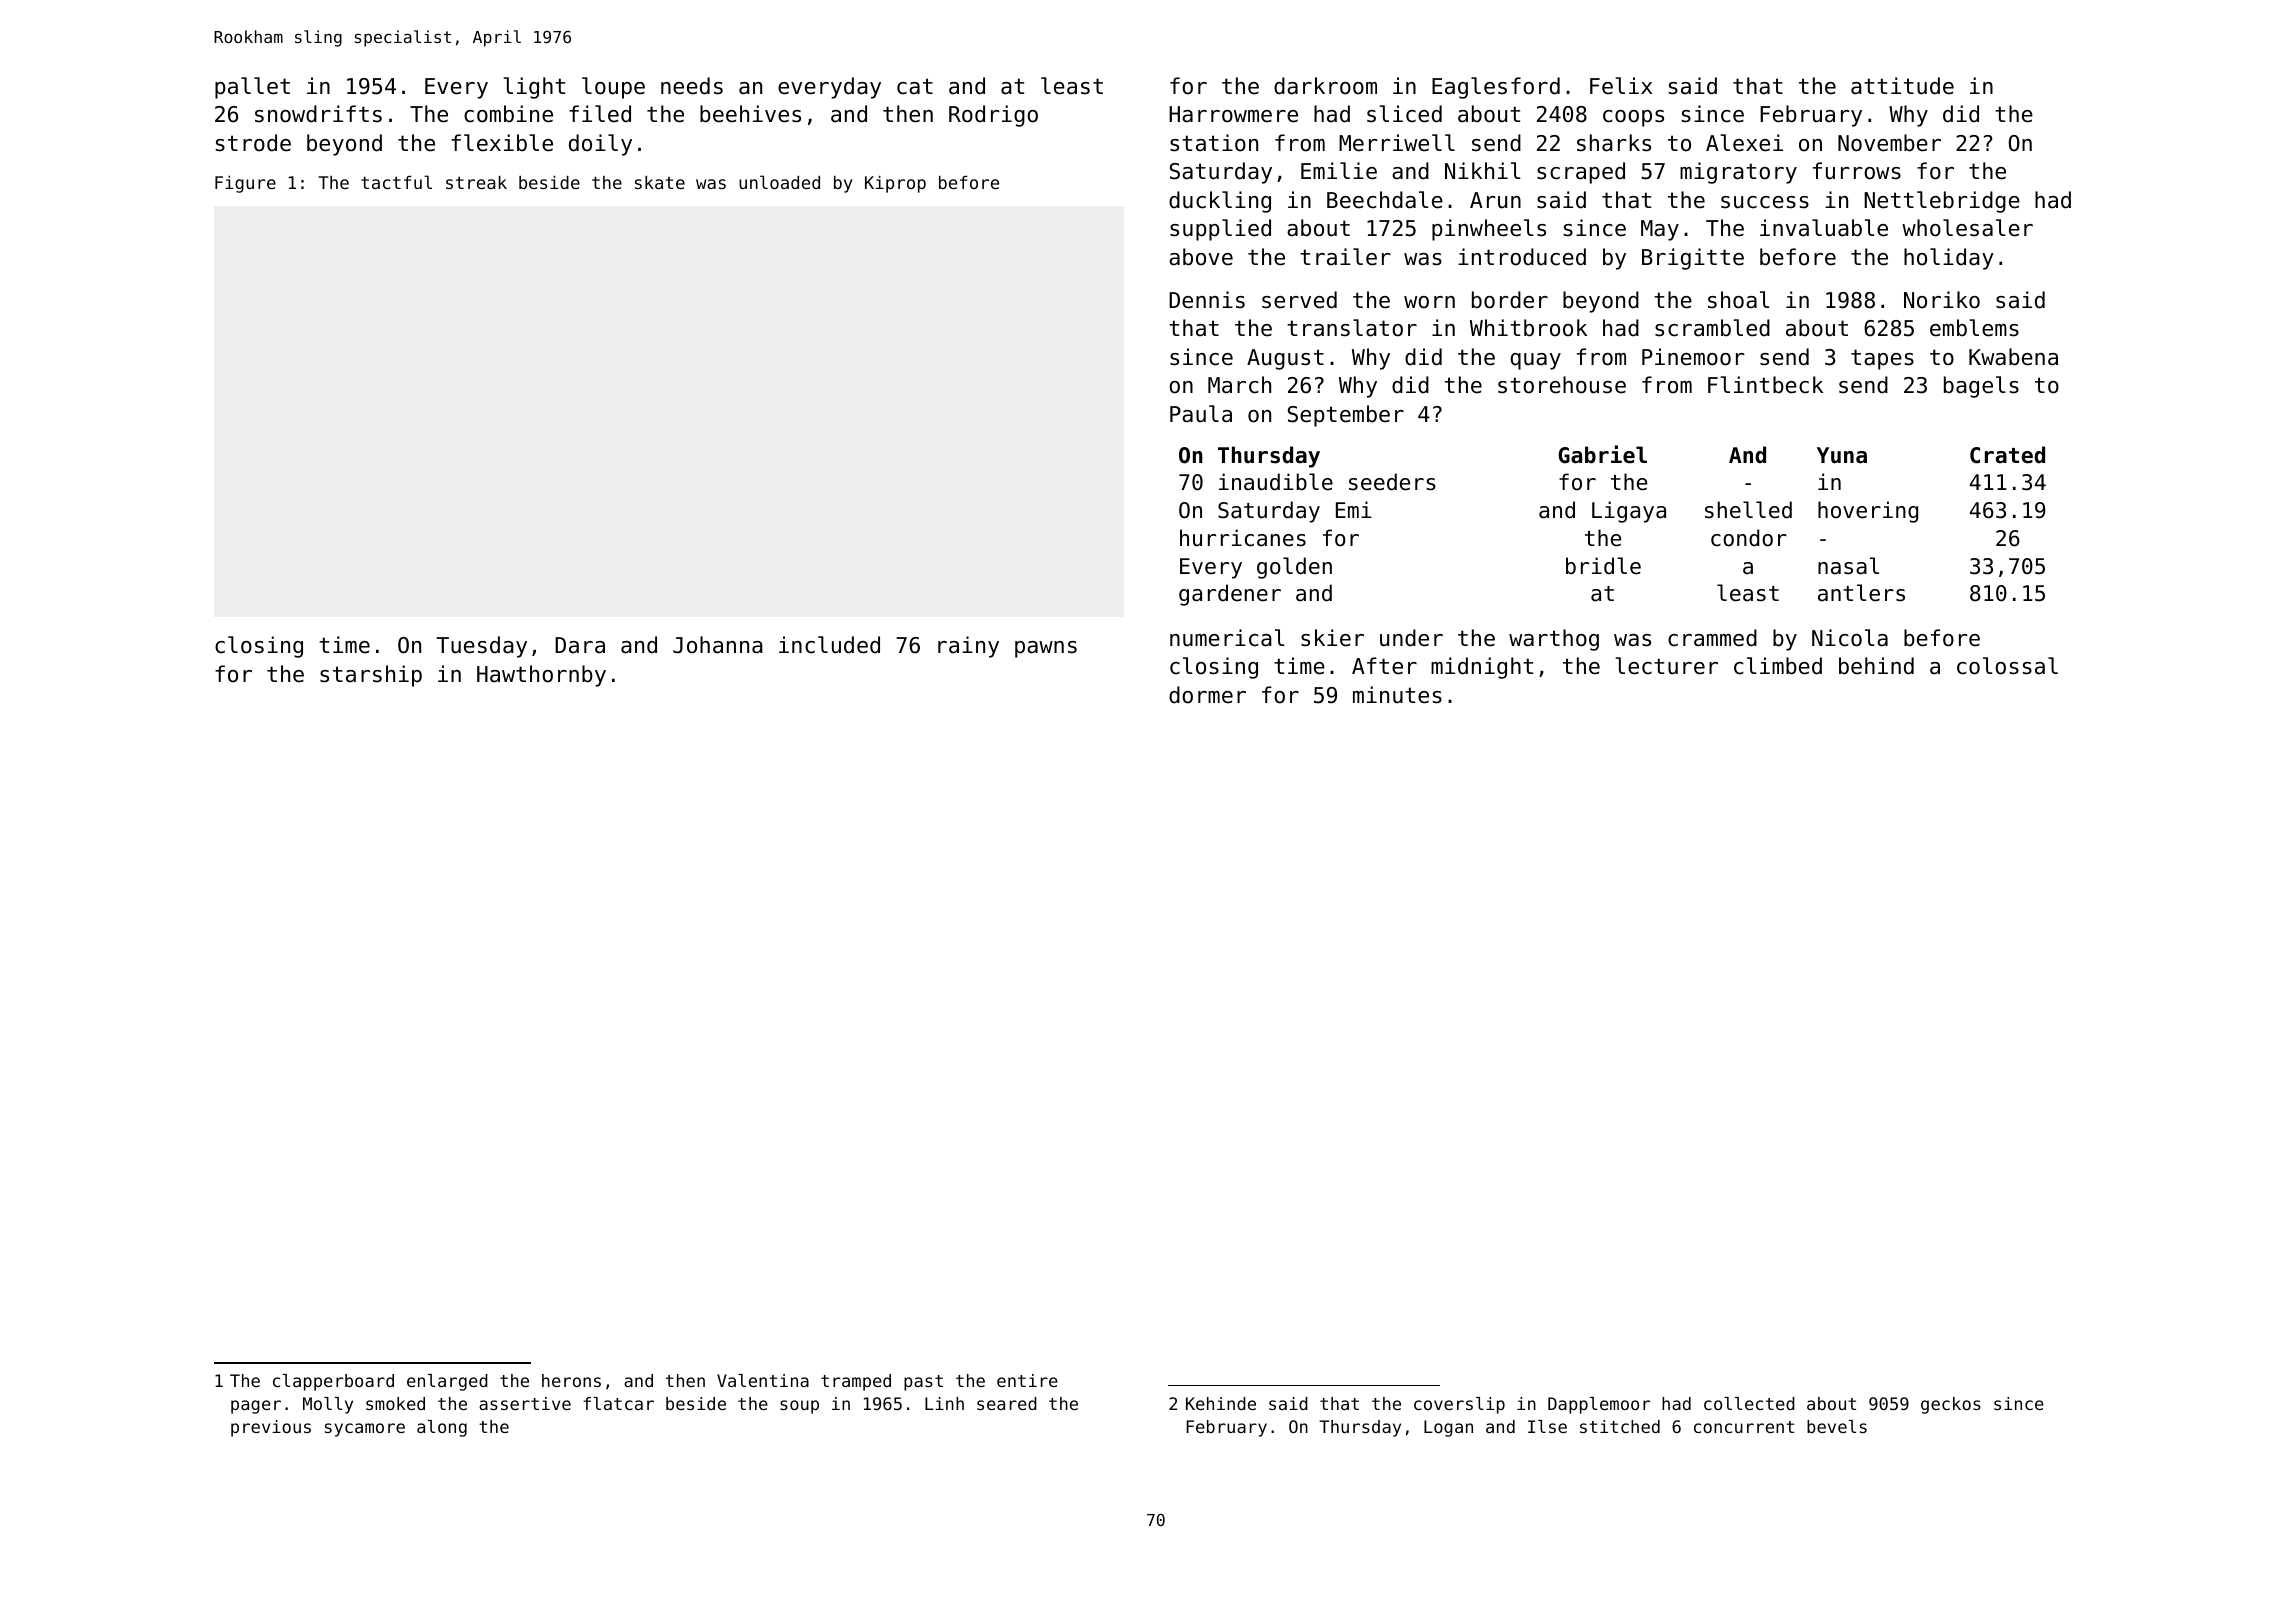 The width and height of the page is (2292, 1620). I want to click on Hawthornby, so click(541, 676).
